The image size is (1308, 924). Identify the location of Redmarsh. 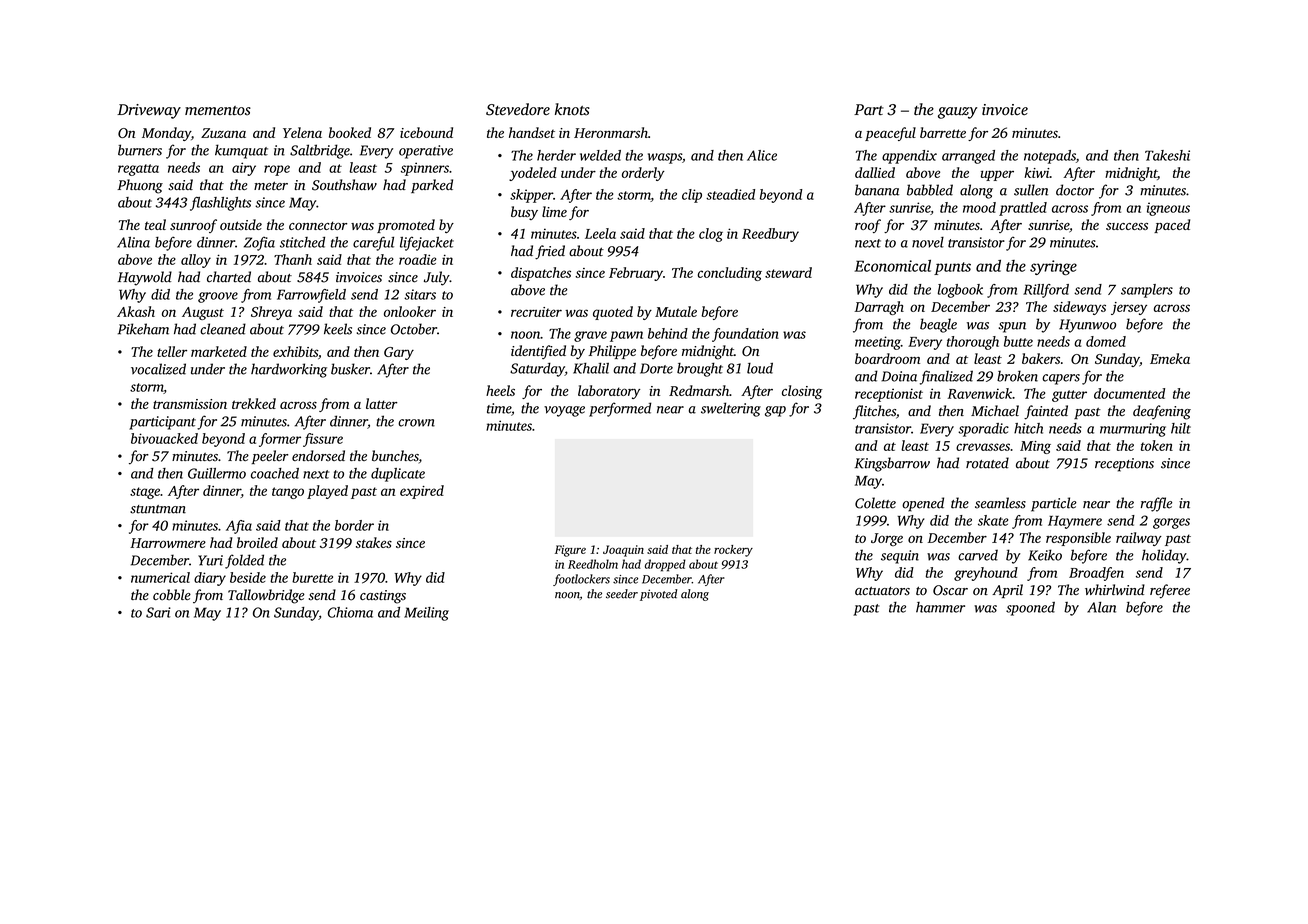
(699, 390).
